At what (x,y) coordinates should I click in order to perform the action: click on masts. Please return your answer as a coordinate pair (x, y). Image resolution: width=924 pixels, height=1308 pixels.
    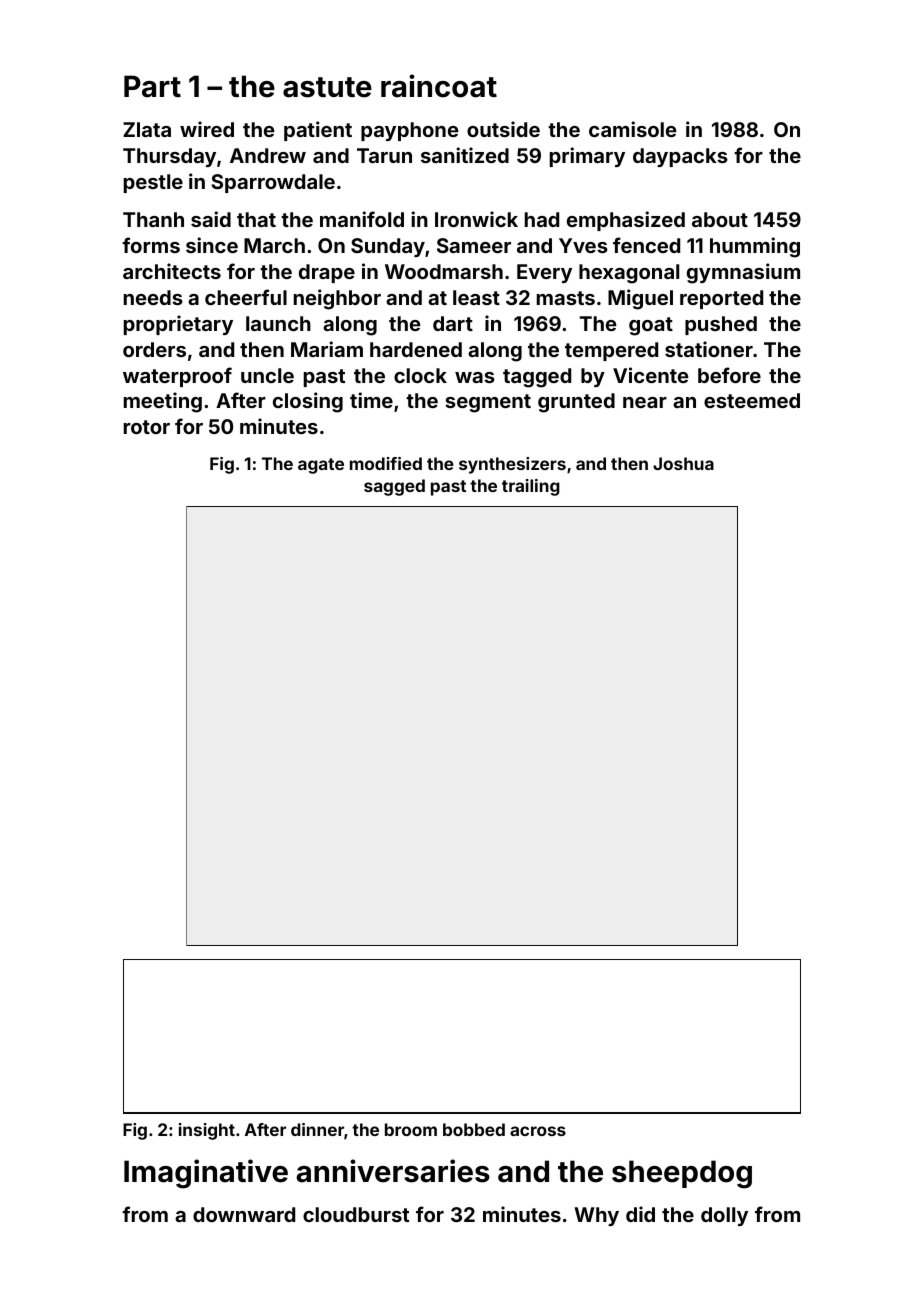
    Looking at the image, I should click on (566, 298).
